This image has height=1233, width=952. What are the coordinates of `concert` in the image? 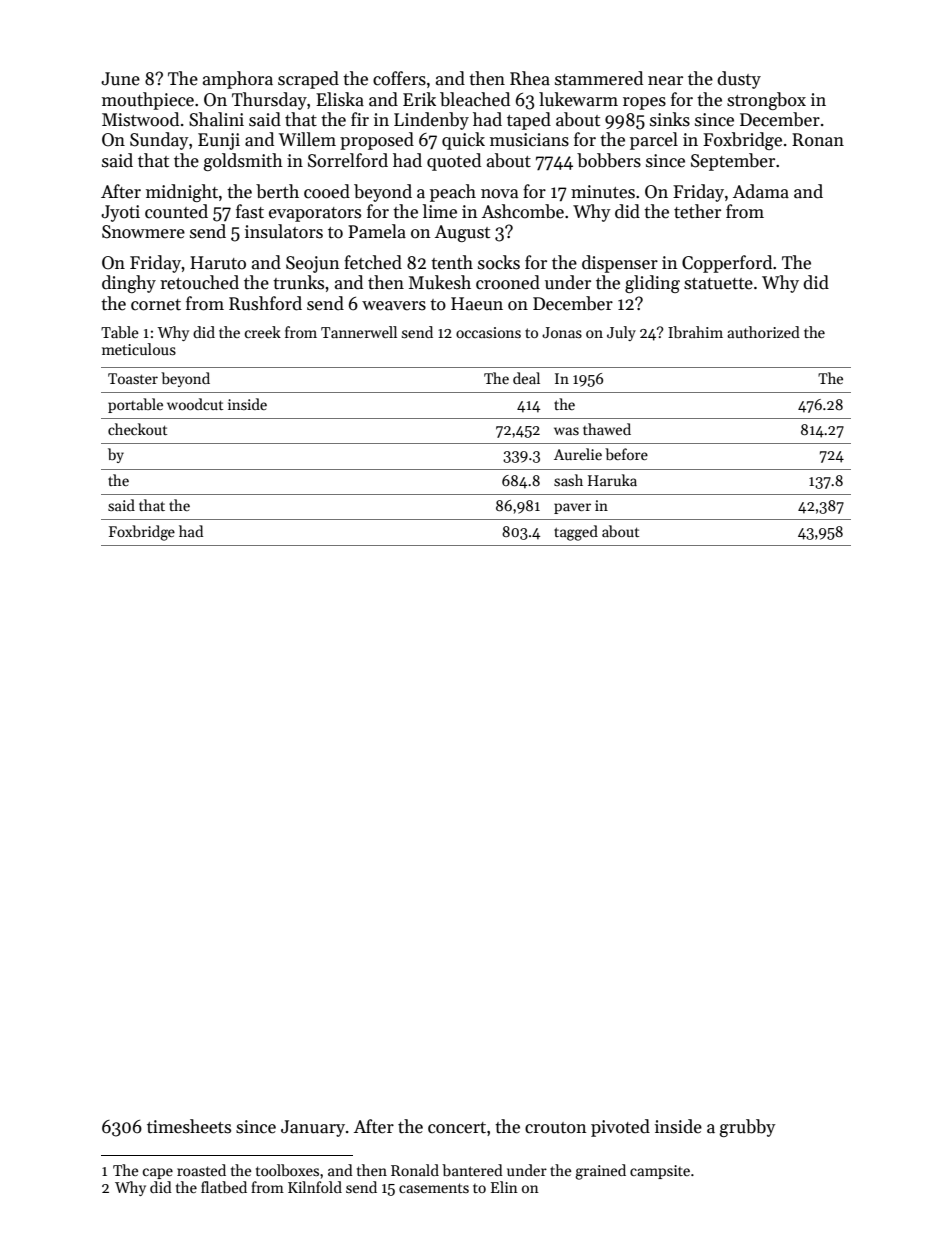 It's located at (457, 1128).
